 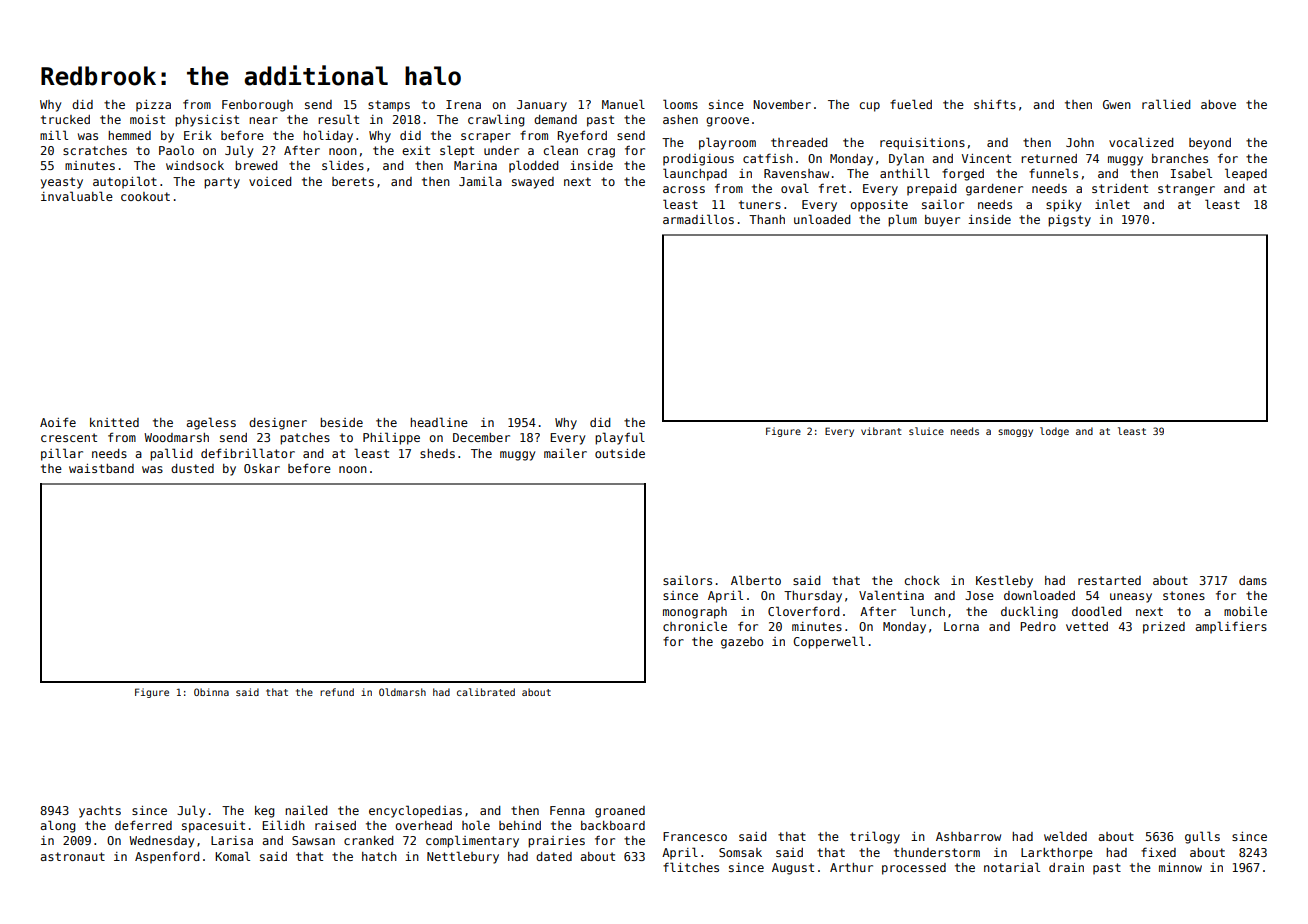 I want to click on dated, so click(x=554, y=856).
